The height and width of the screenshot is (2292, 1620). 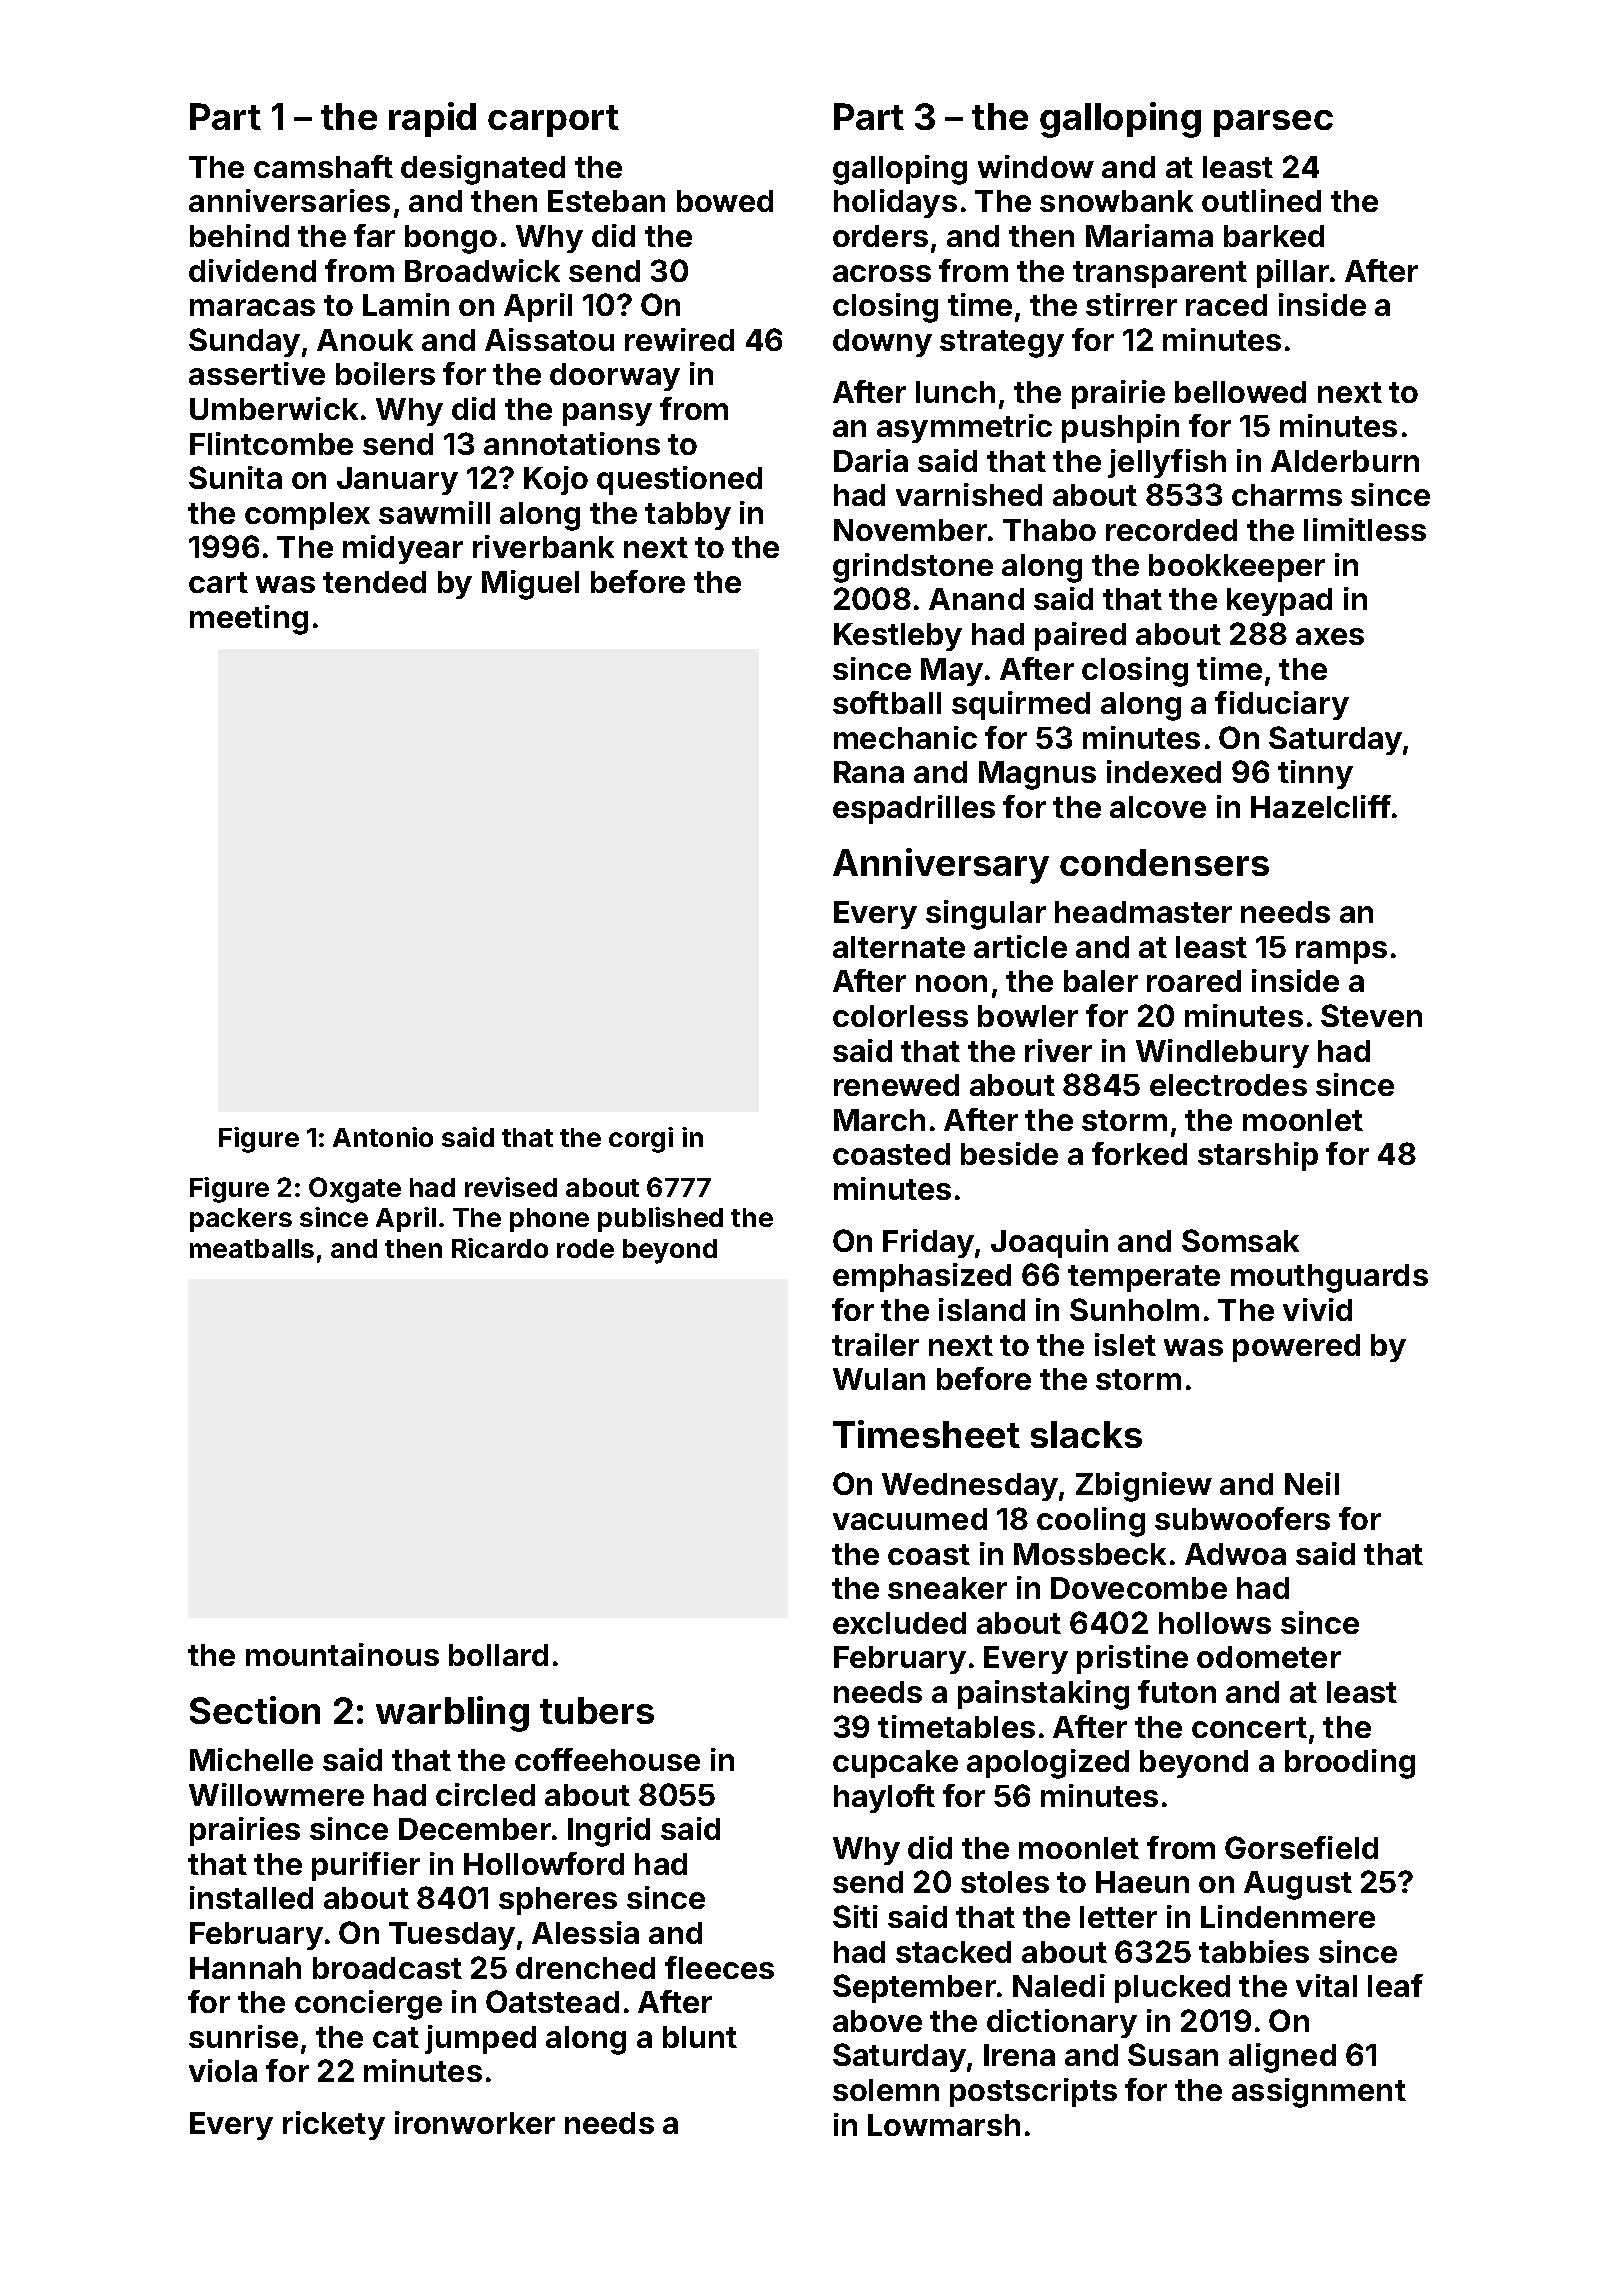 What do you see at coordinates (1258, 1156) in the screenshot?
I see `starship` at bounding box center [1258, 1156].
